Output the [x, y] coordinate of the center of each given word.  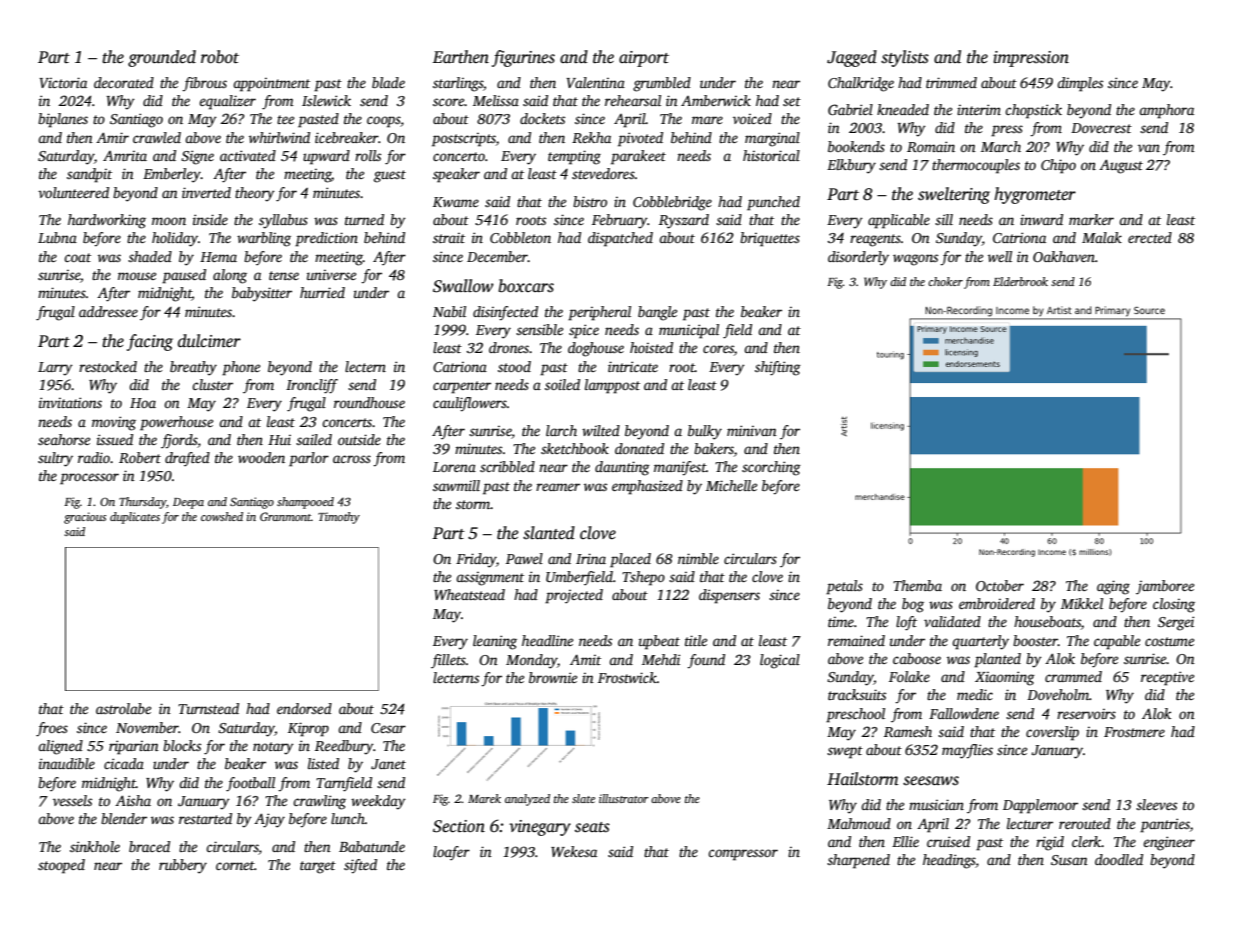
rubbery [183, 866]
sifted [360, 866]
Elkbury [851, 166]
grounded [162, 58]
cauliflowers [470, 404]
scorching [771, 468]
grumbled [662, 84]
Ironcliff [312, 386]
